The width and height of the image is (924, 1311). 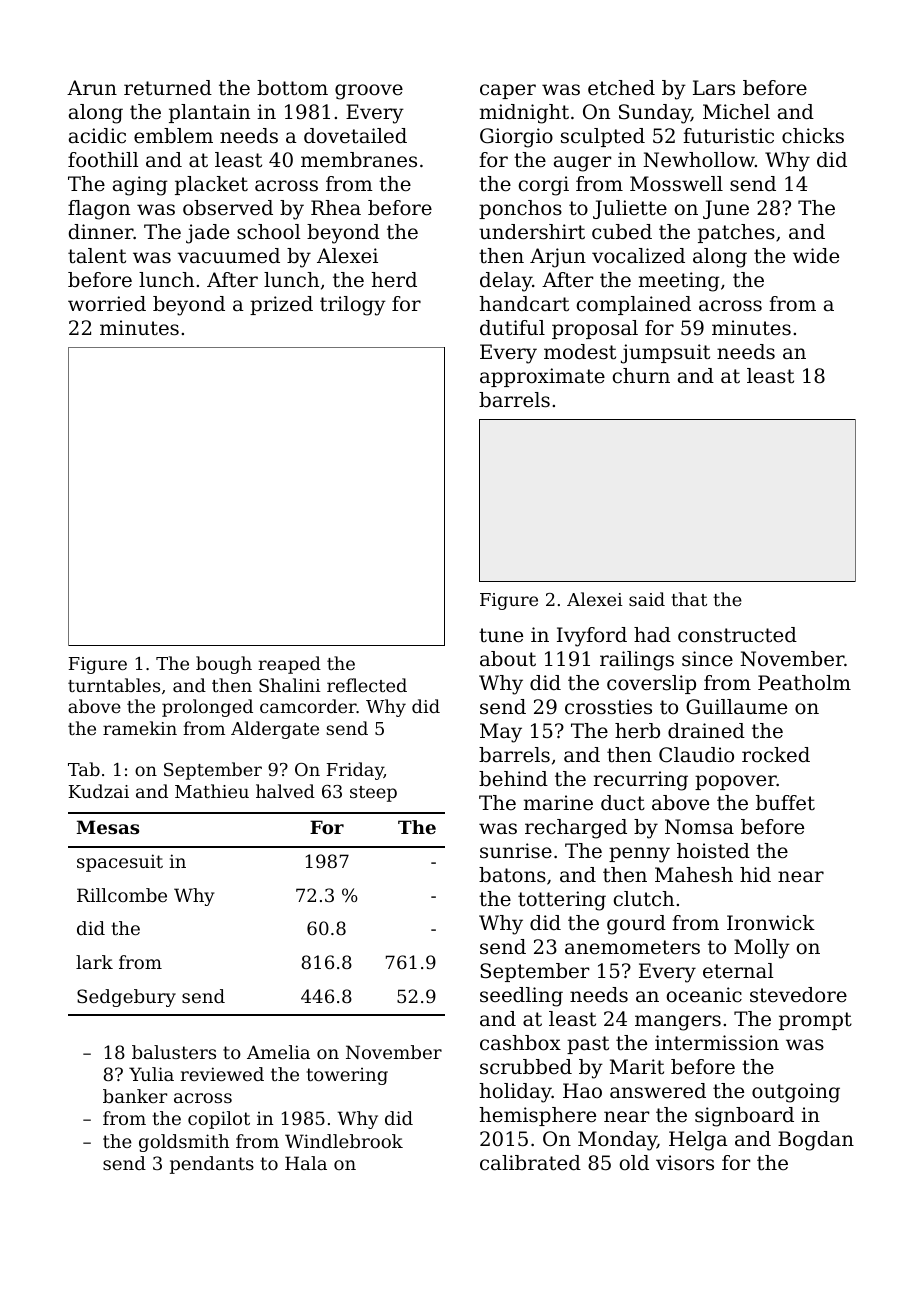 What do you see at coordinates (530, 1163) in the image?
I see `calibrated` at bounding box center [530, 1163].
